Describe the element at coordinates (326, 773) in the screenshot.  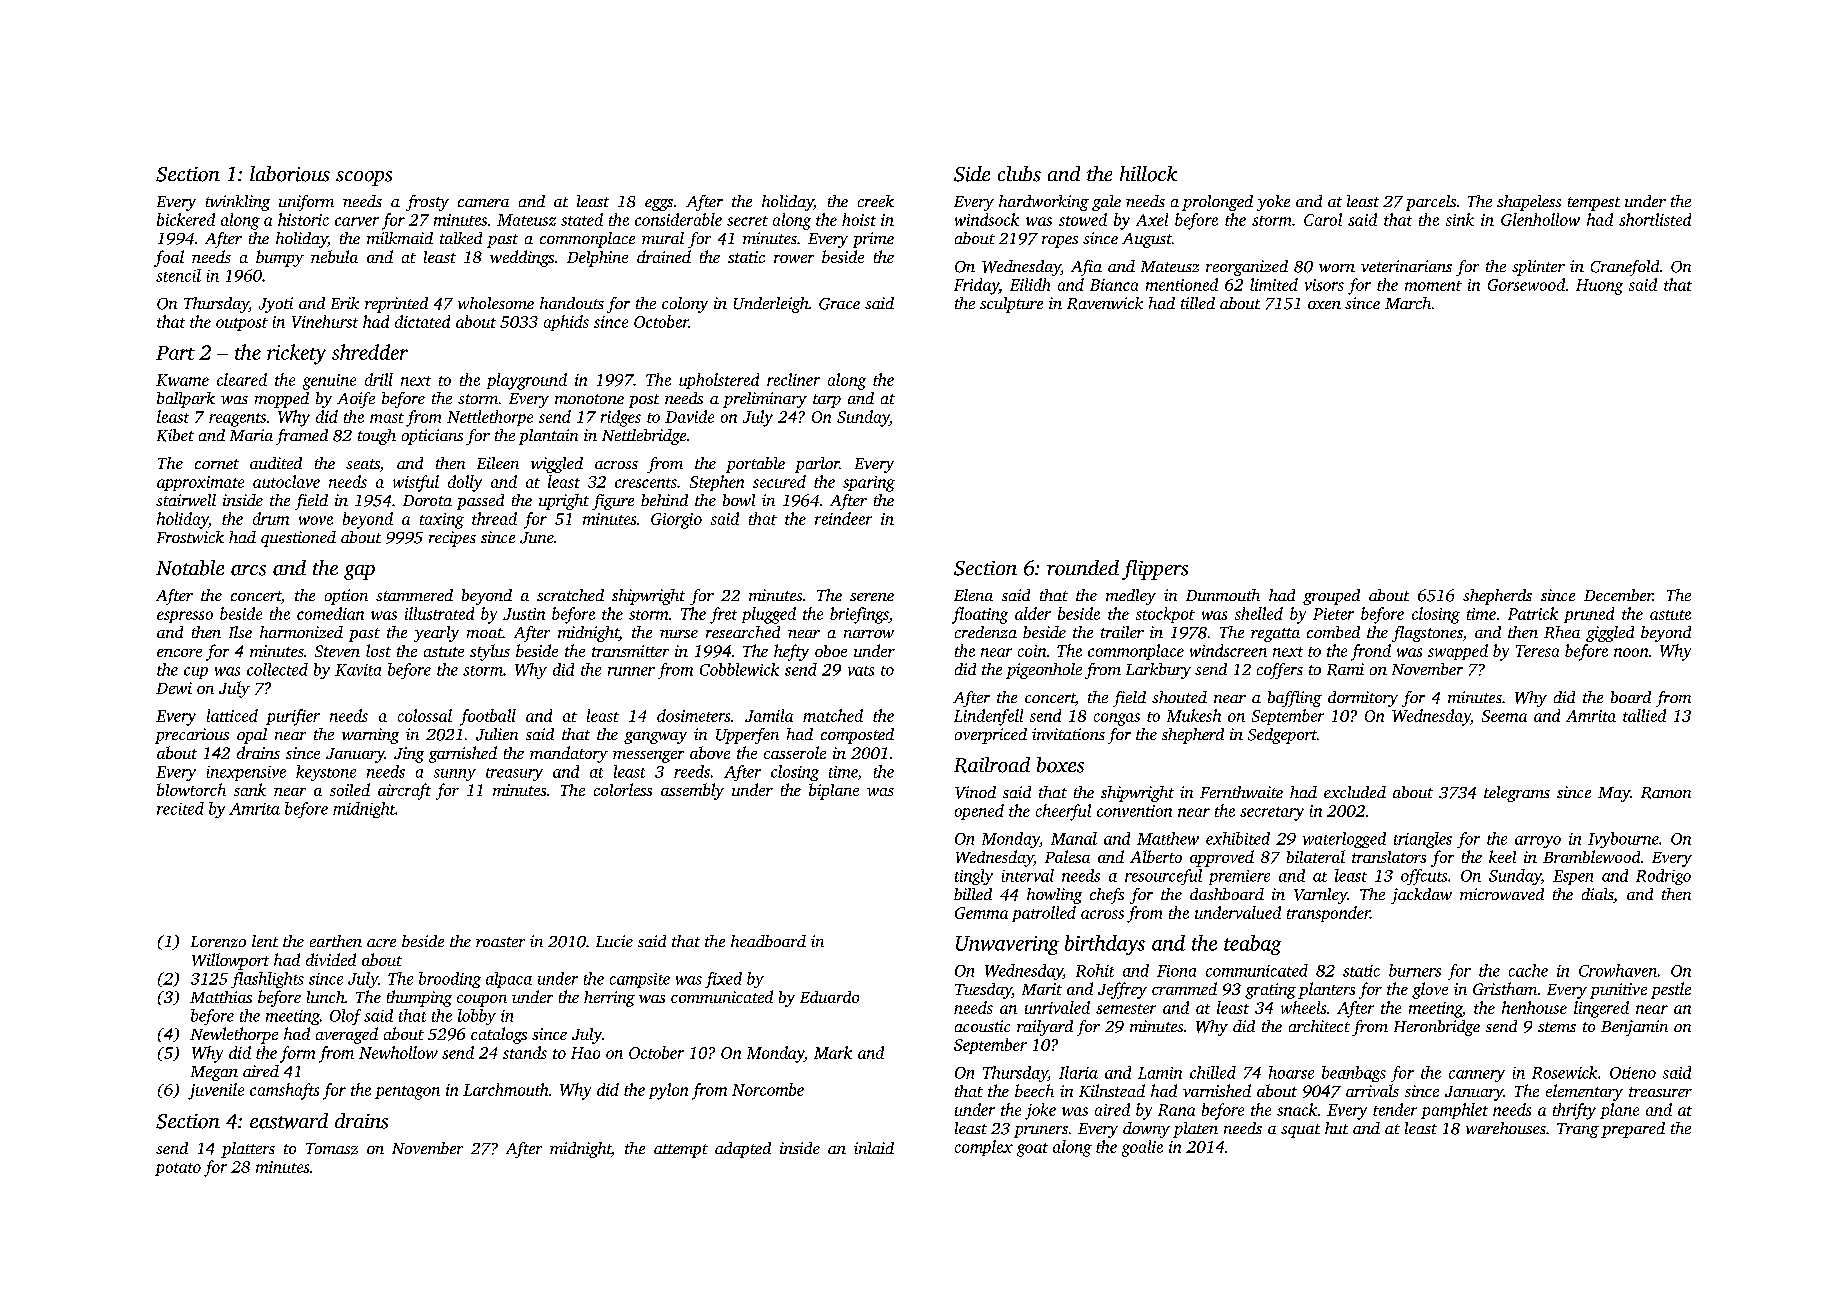
I see `keystone` at that location.
